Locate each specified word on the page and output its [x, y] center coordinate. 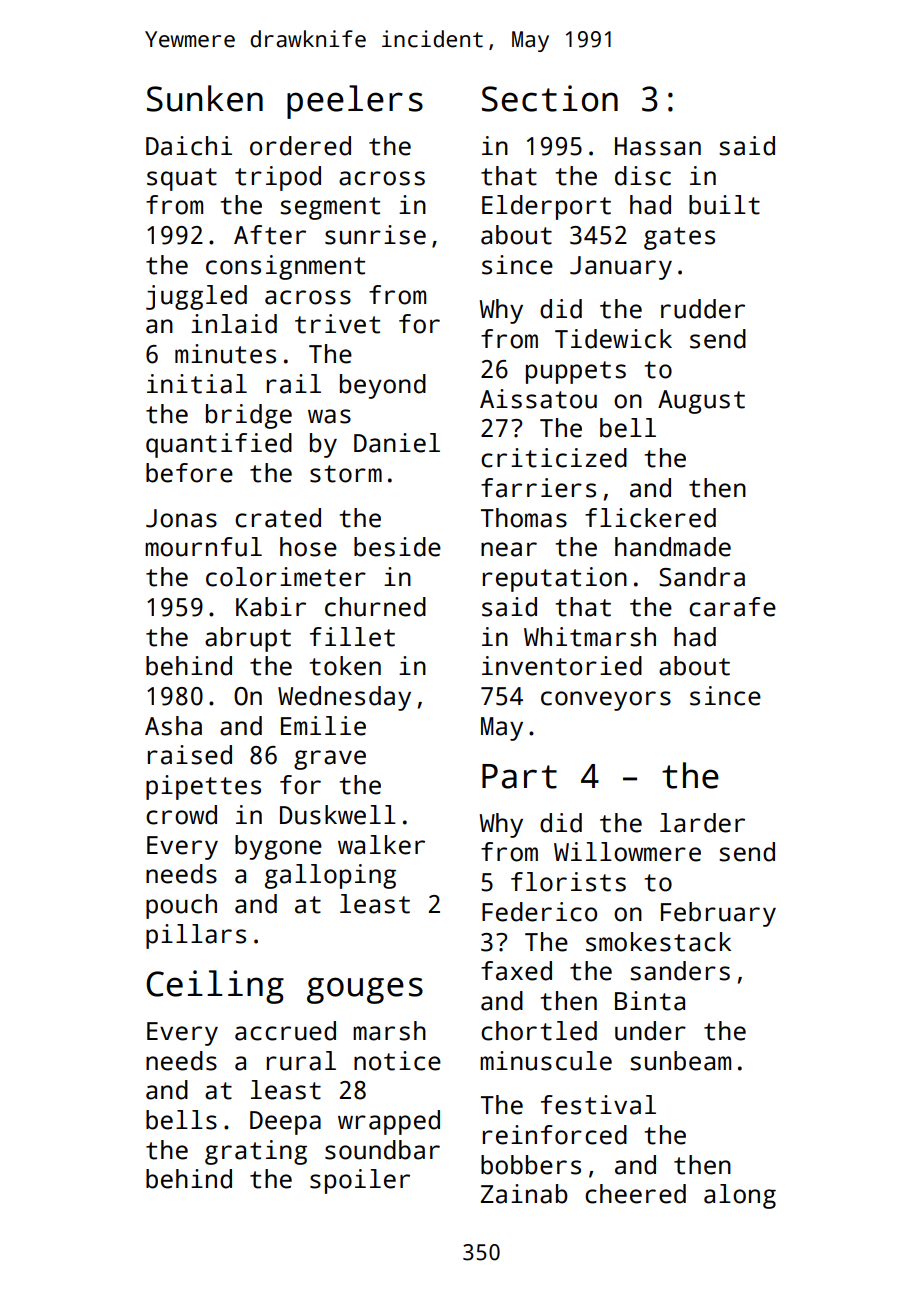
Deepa [285, 1123]
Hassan [658, 146]
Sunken [205, 98]
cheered [635, 1194]
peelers [355, 102]
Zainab [524, 1194]
